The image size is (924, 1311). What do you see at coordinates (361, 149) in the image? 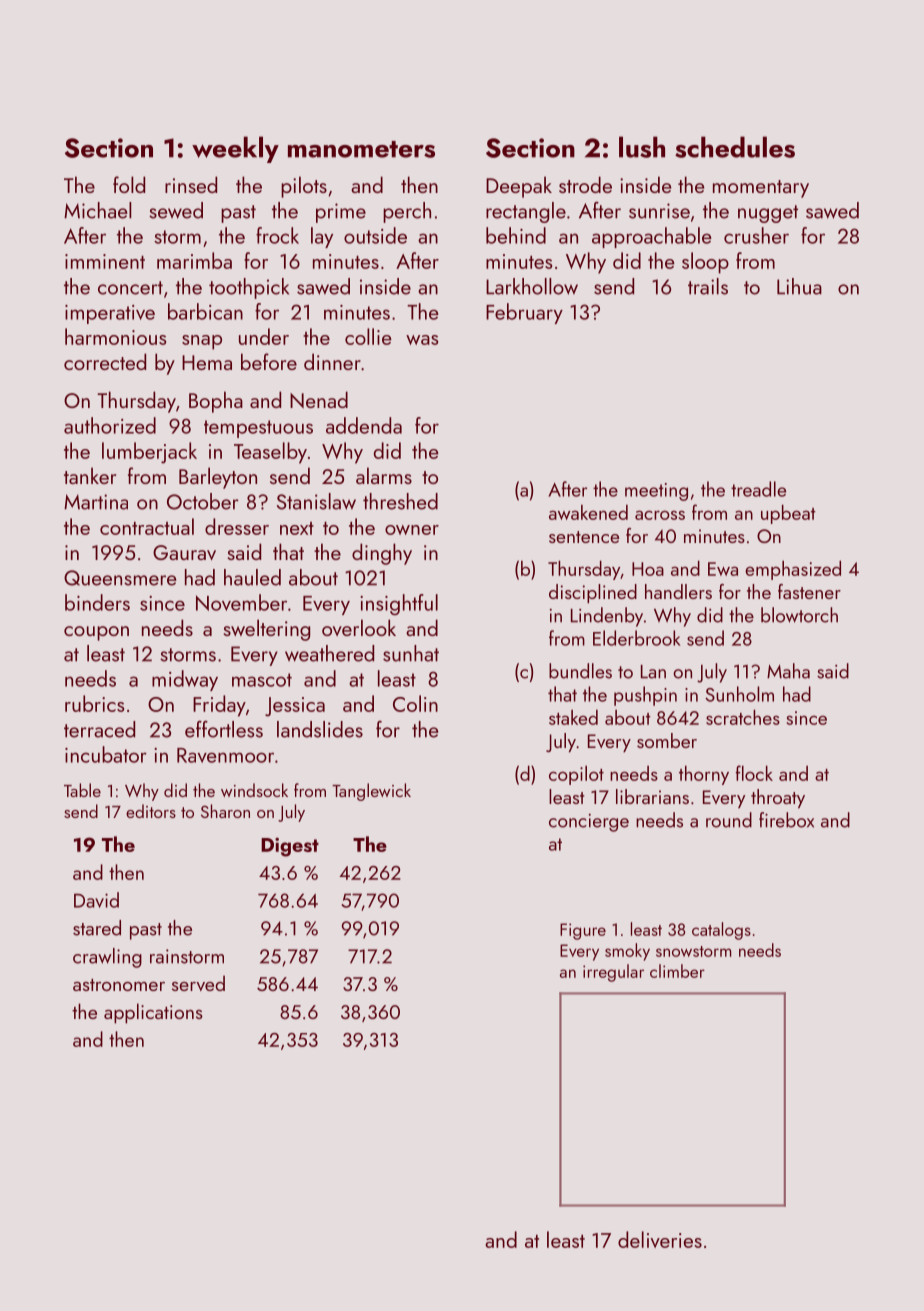
I see `manometers` at bounding box center [361, 149].
